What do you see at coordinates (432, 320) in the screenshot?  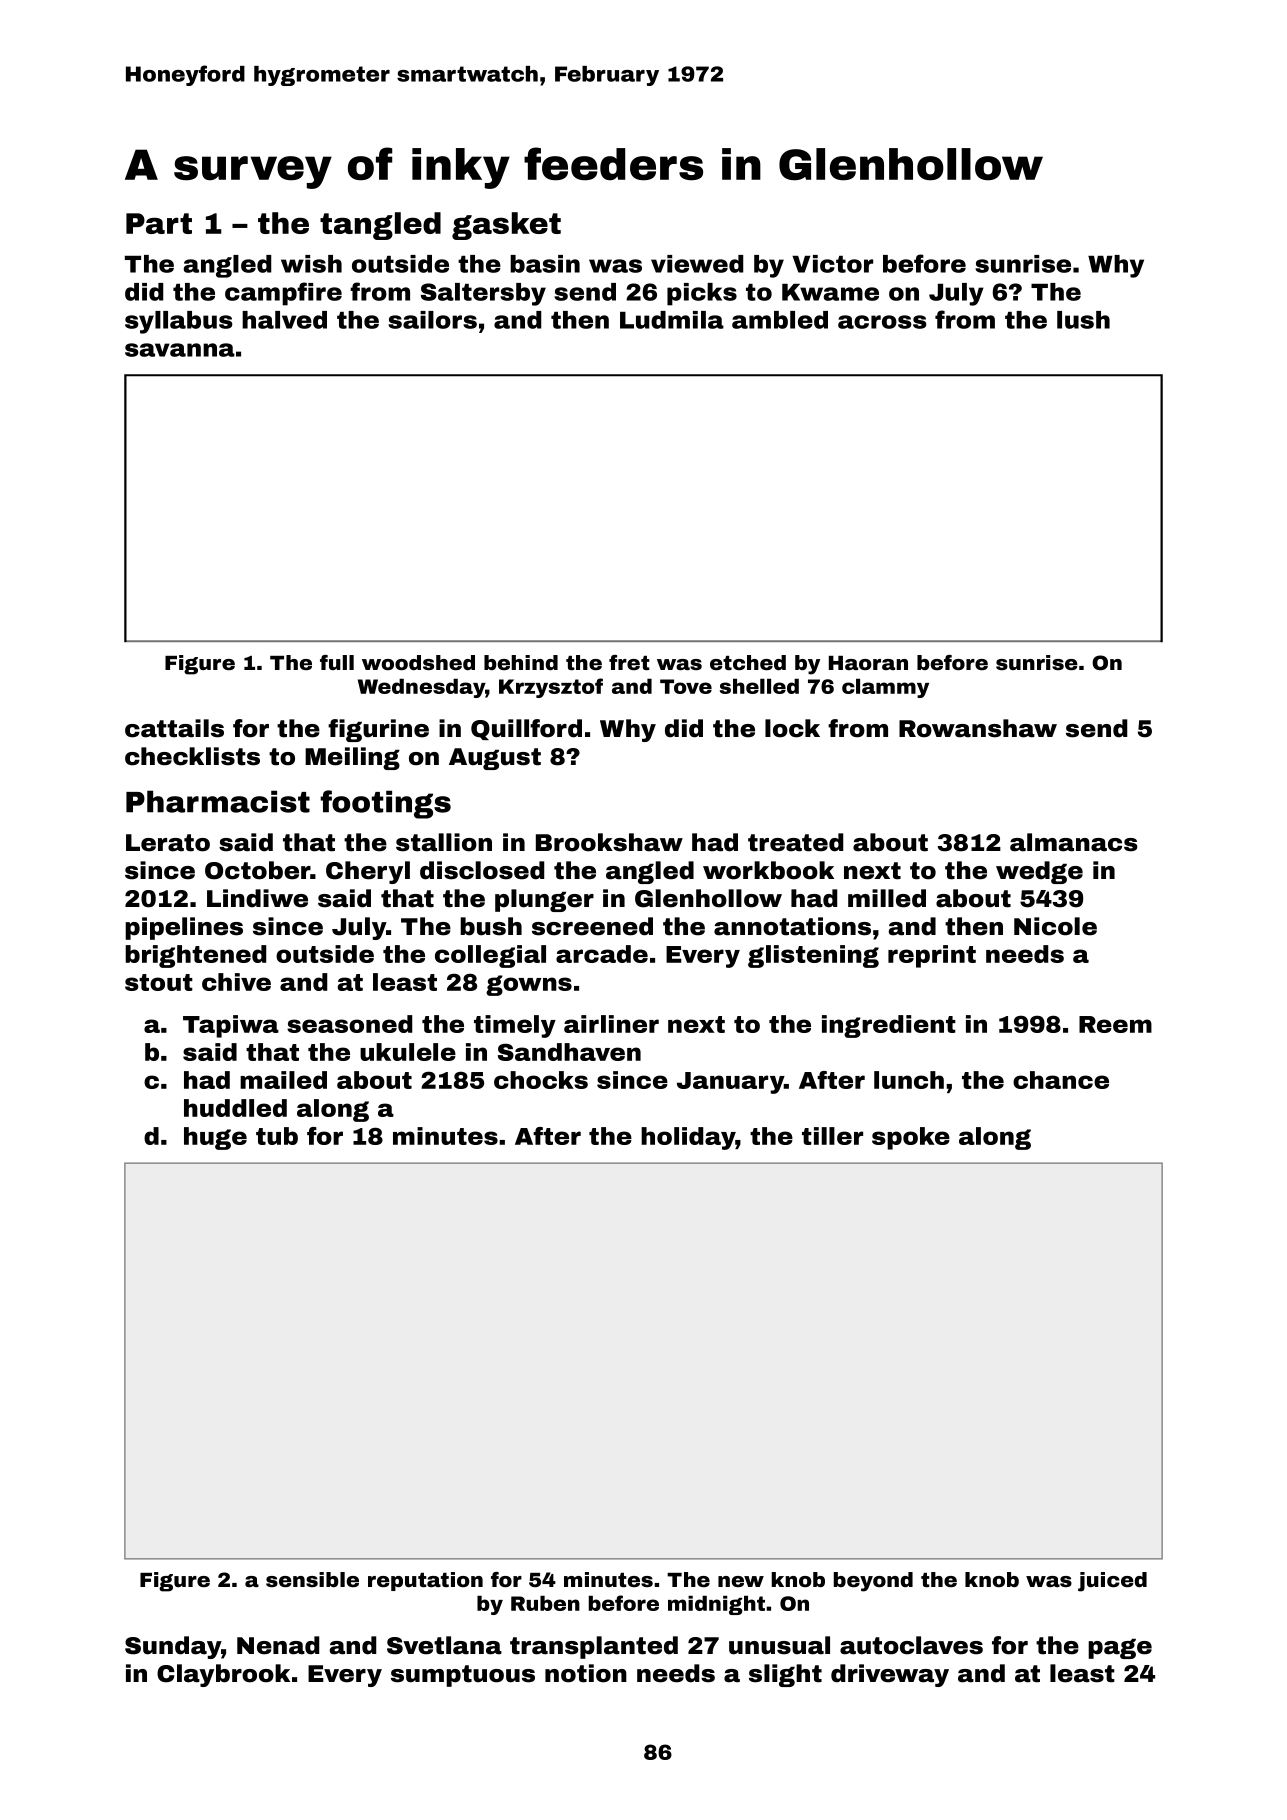 I see `sailors` at bounding box center [432, 320].
